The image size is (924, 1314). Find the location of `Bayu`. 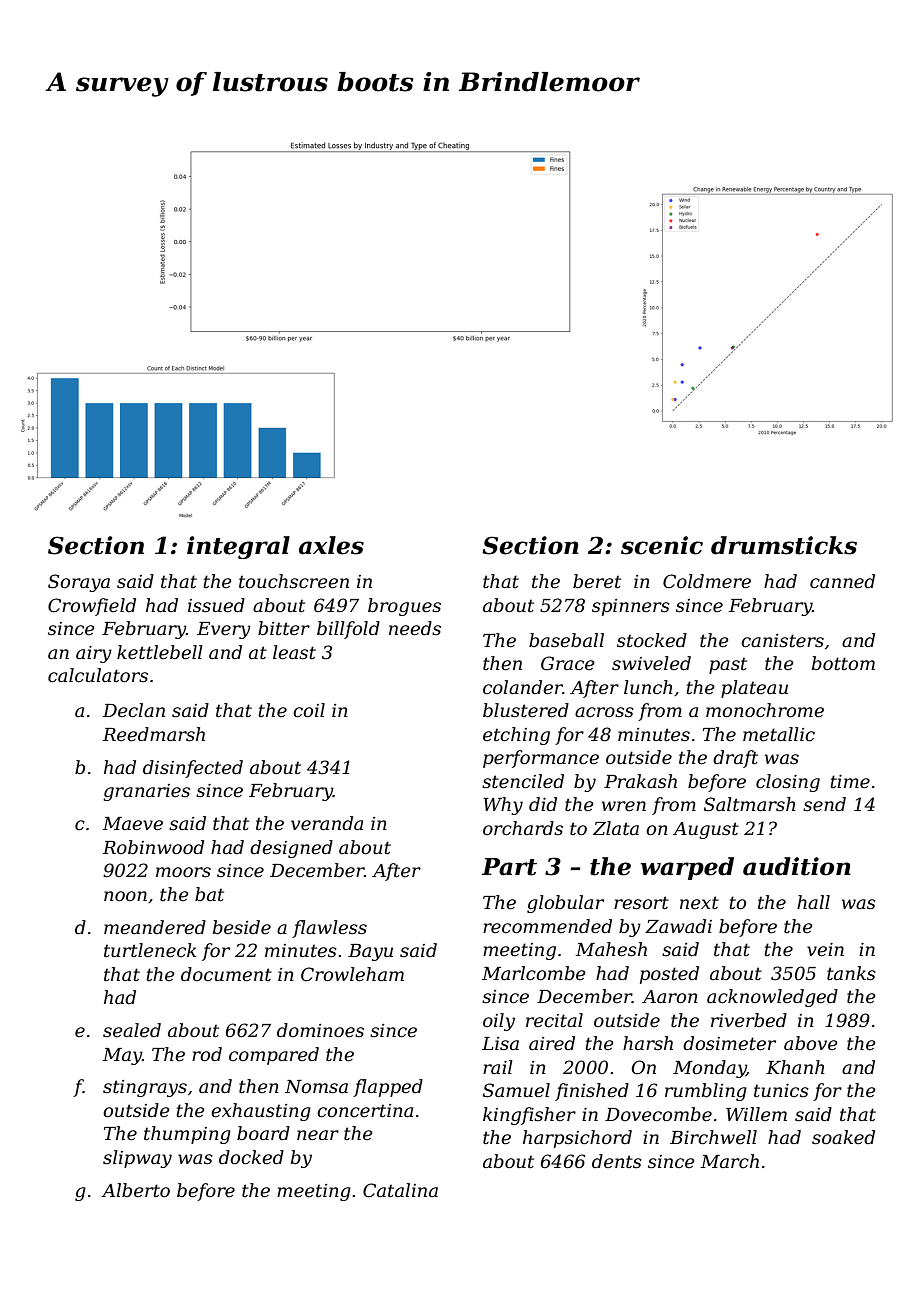

Bayu is located at coordinates (370, 952).
